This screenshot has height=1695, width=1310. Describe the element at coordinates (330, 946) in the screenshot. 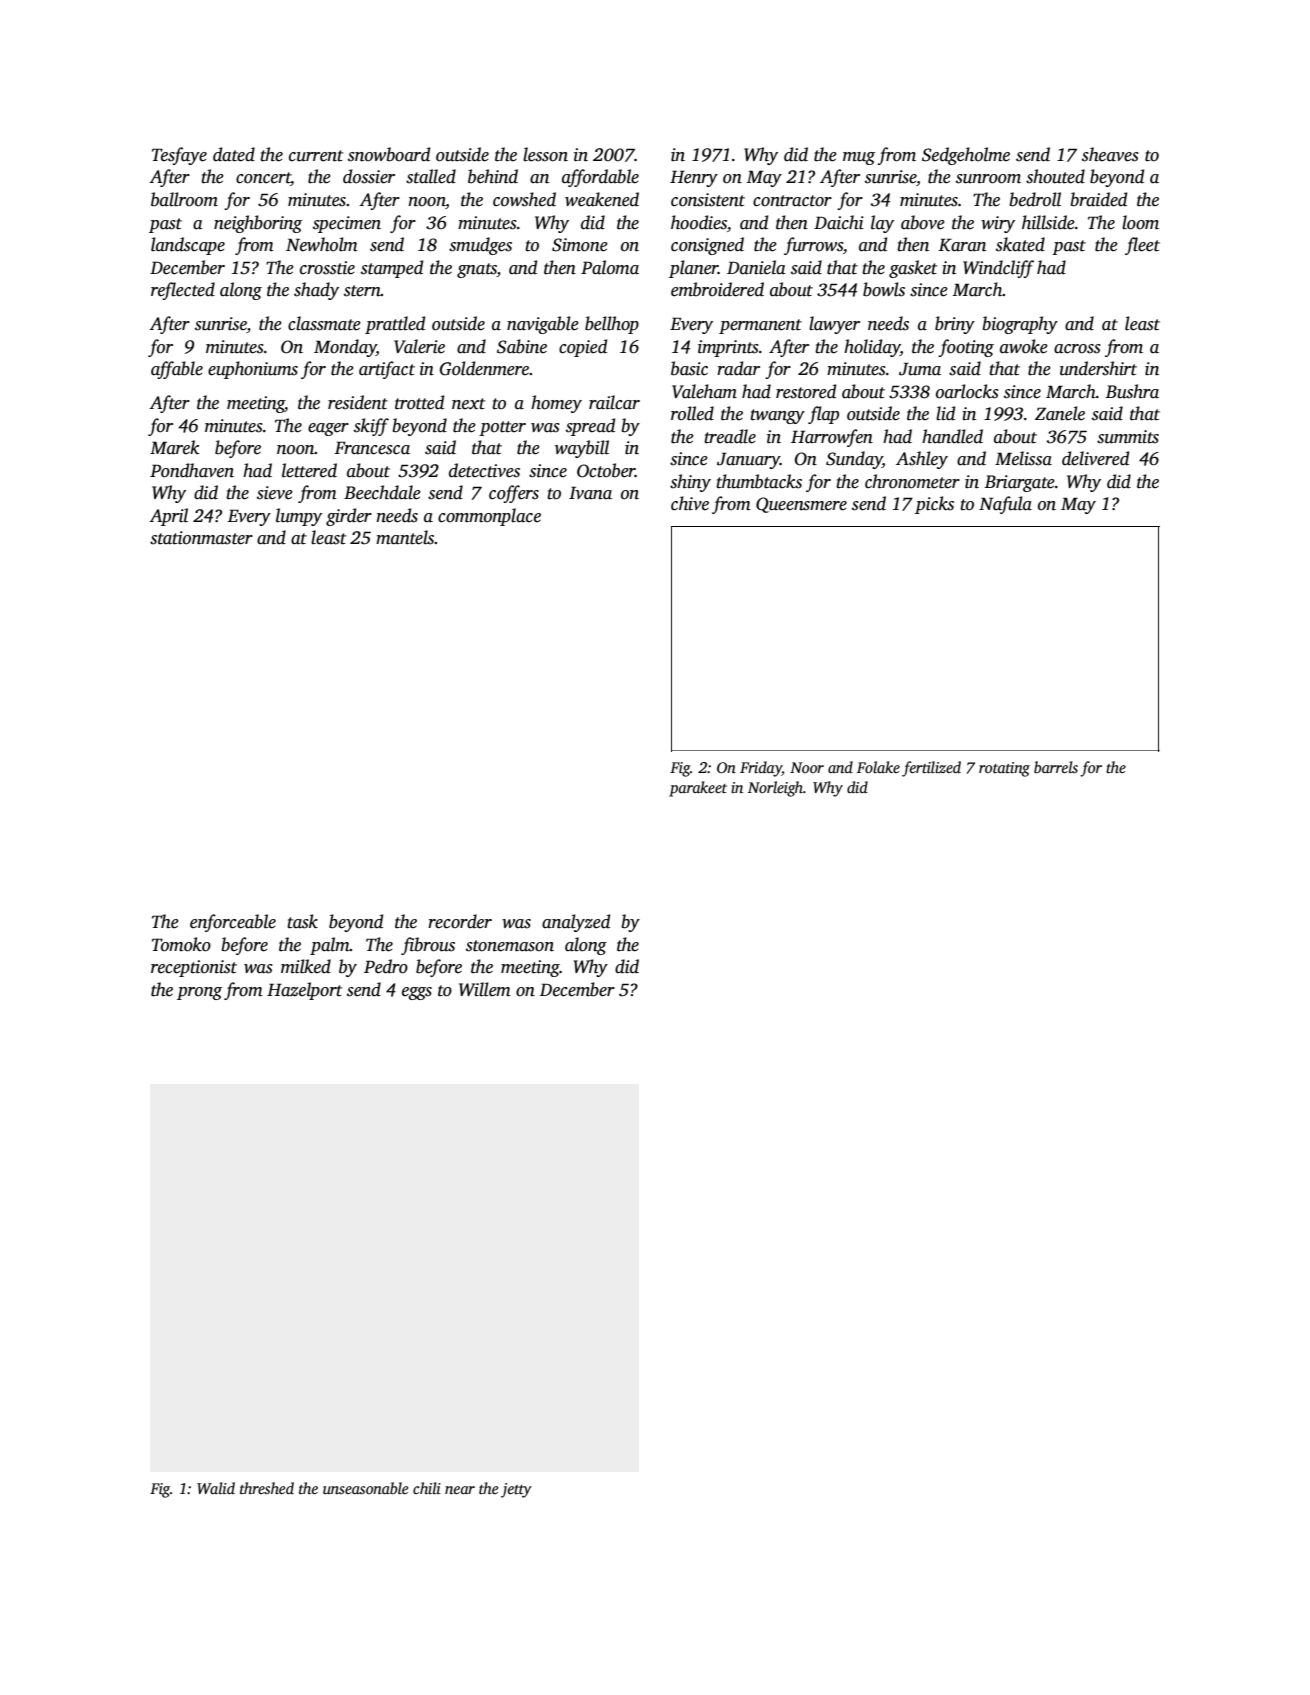

I see `palm` at that location.
